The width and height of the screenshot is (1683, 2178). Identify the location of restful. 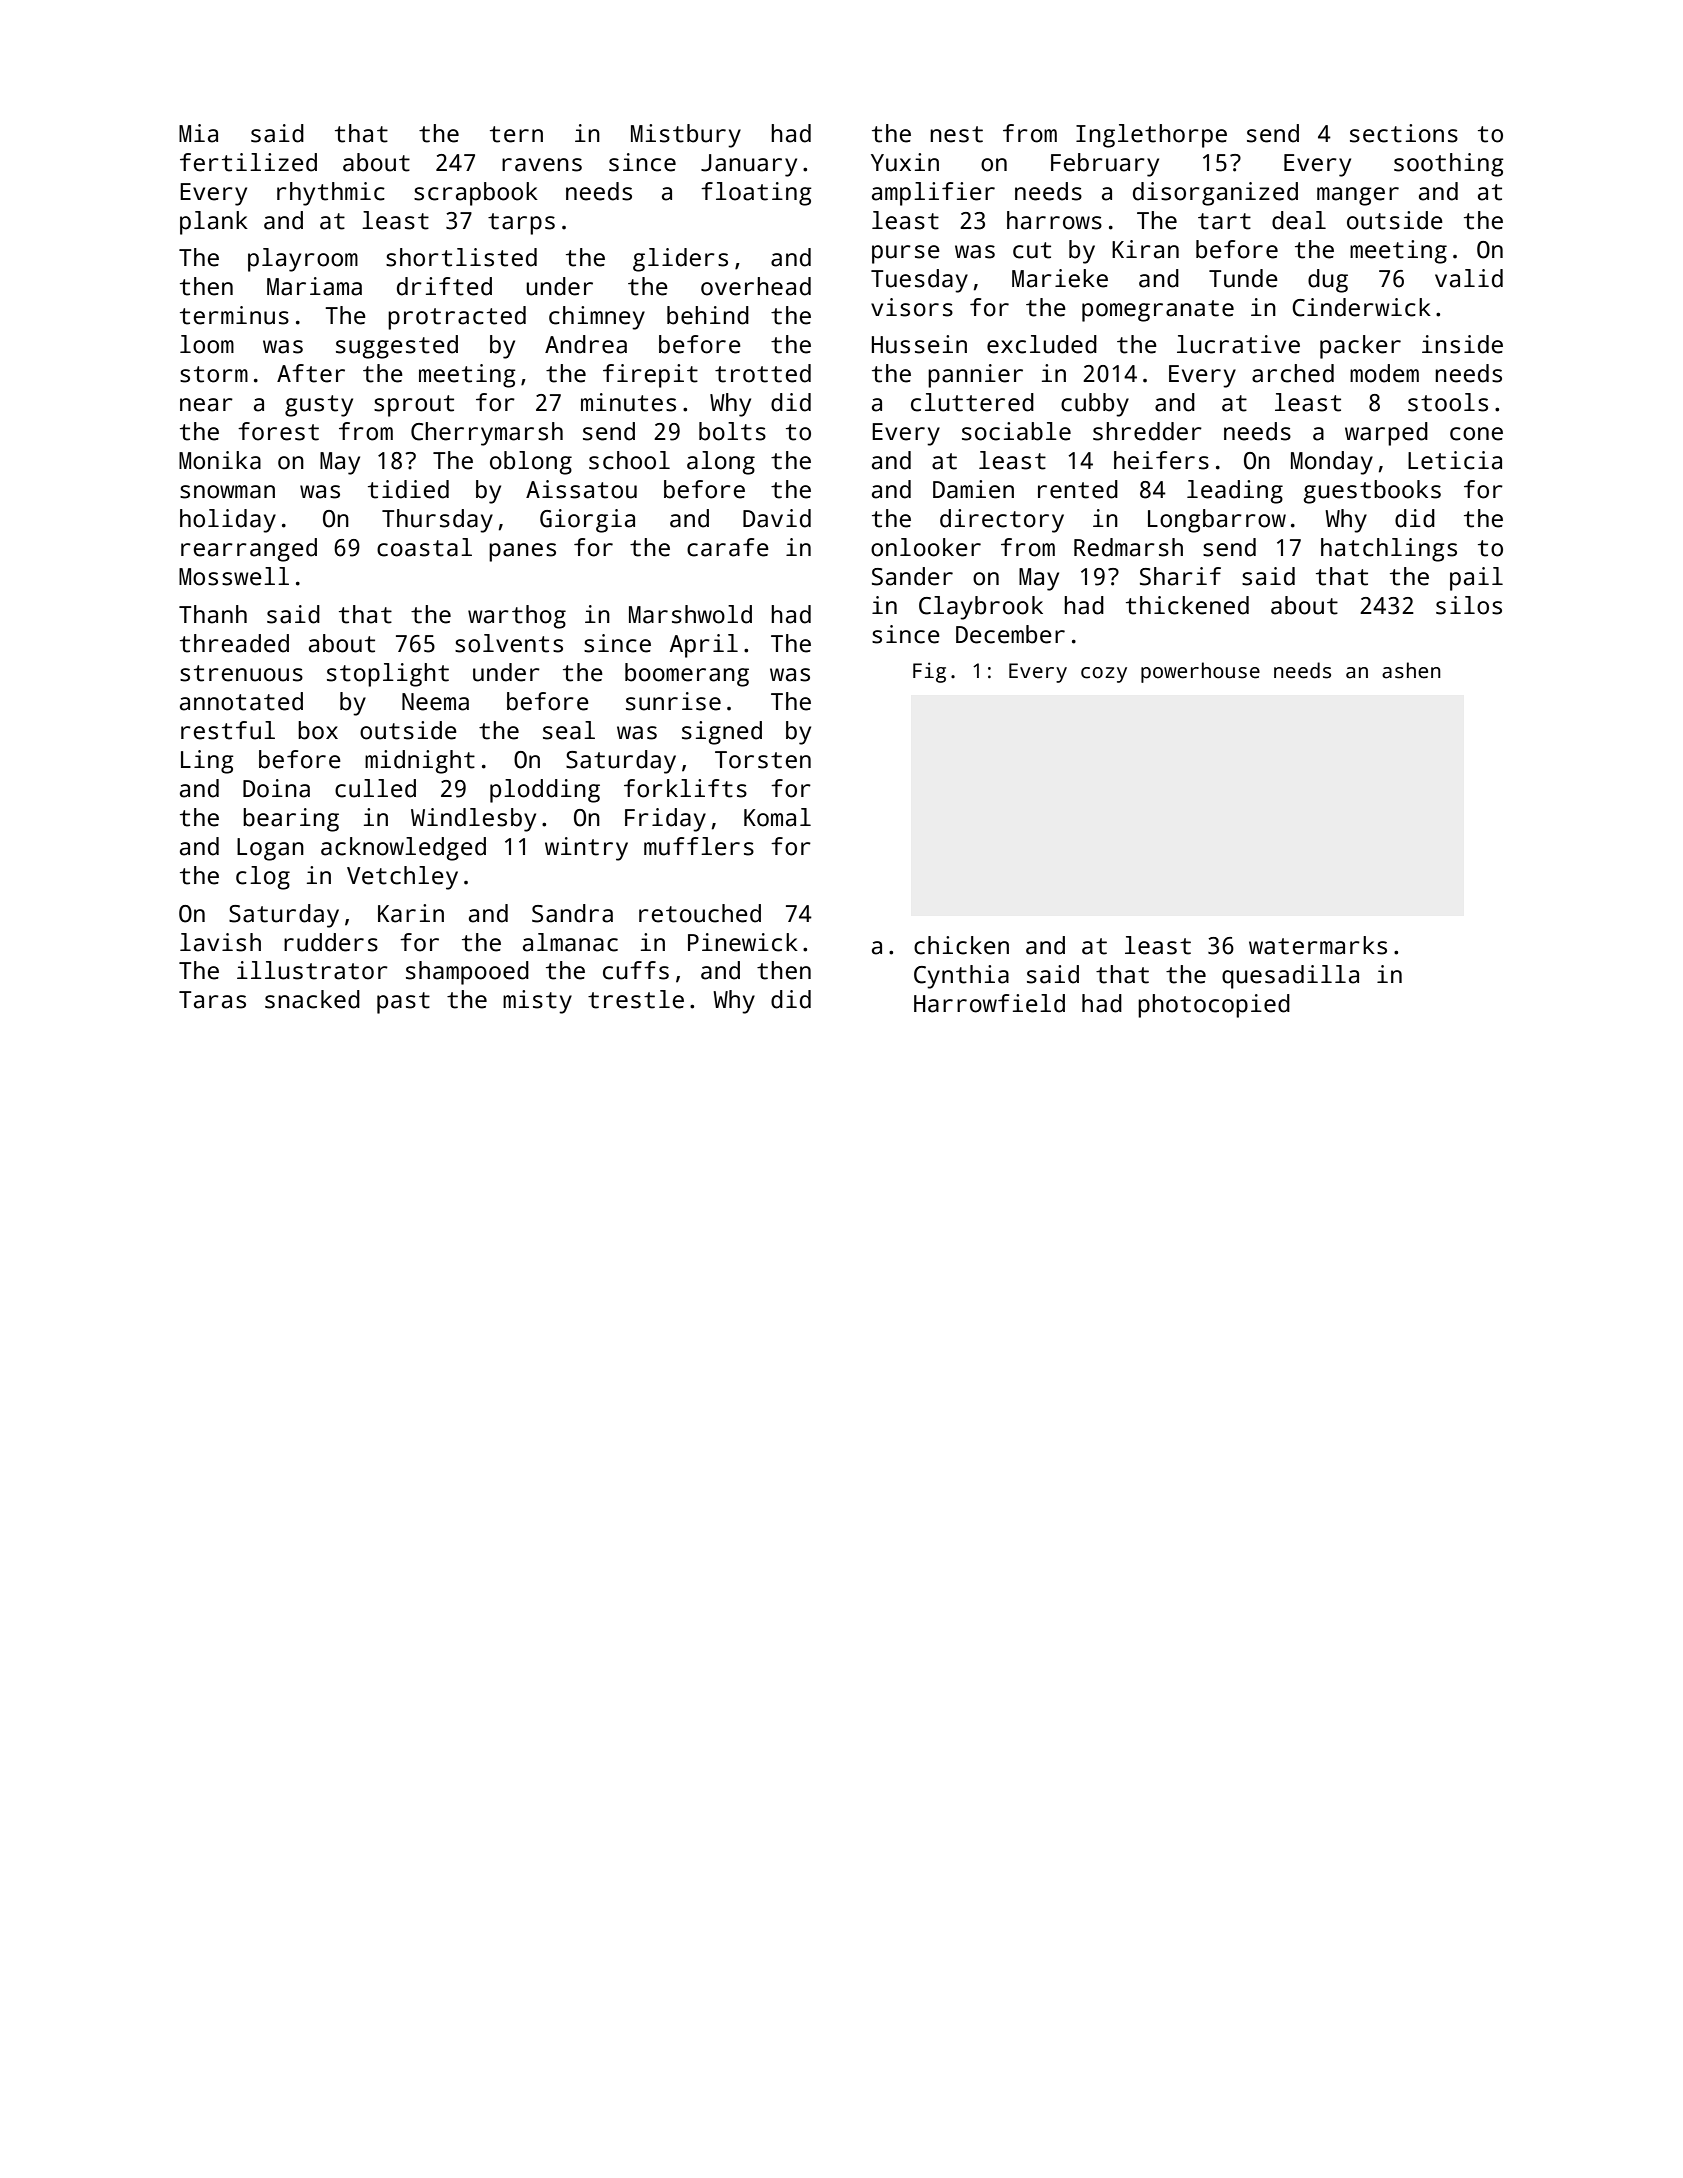
(228, 730).
